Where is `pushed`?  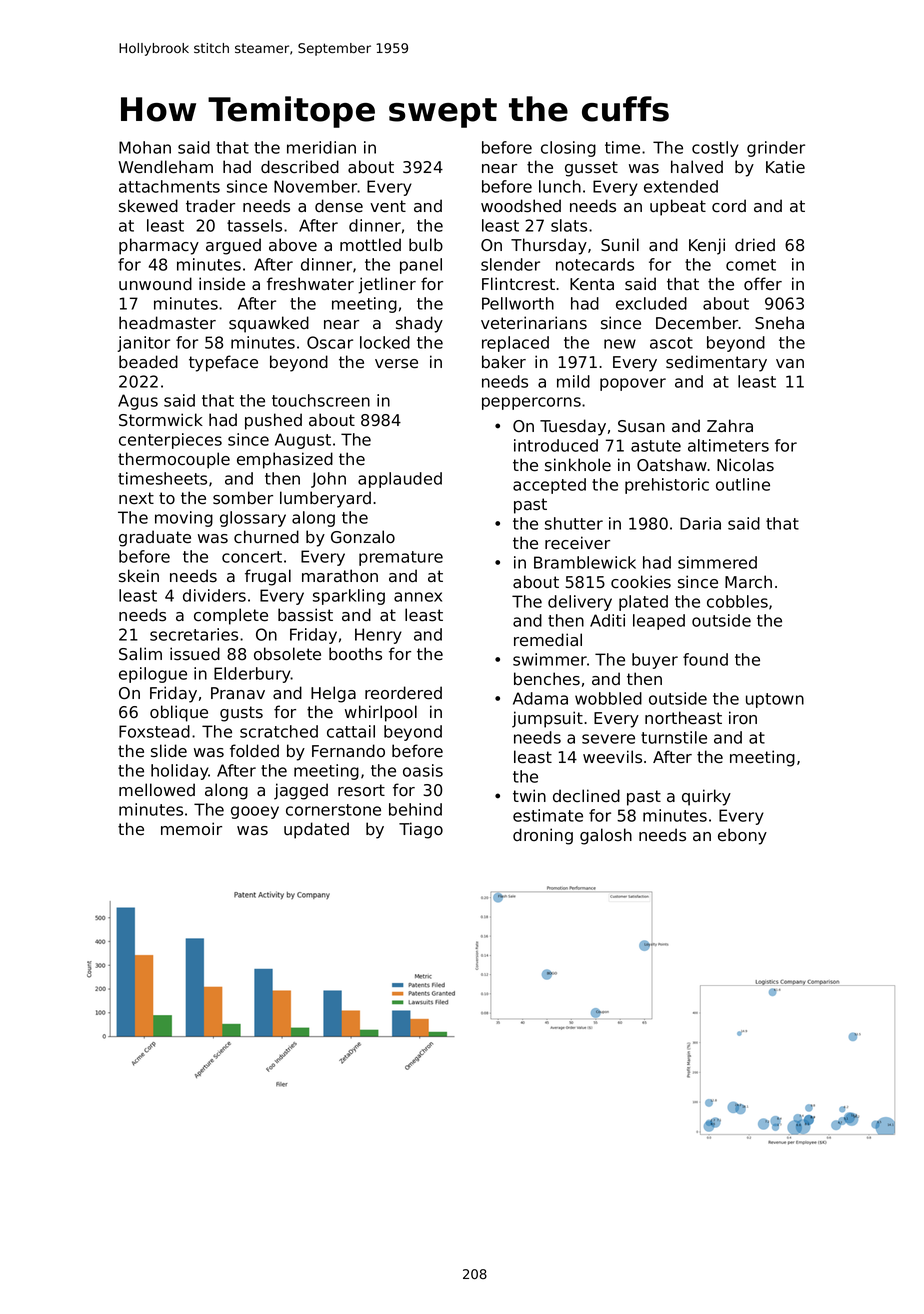 pushed is located at coordinates (273, 421).
